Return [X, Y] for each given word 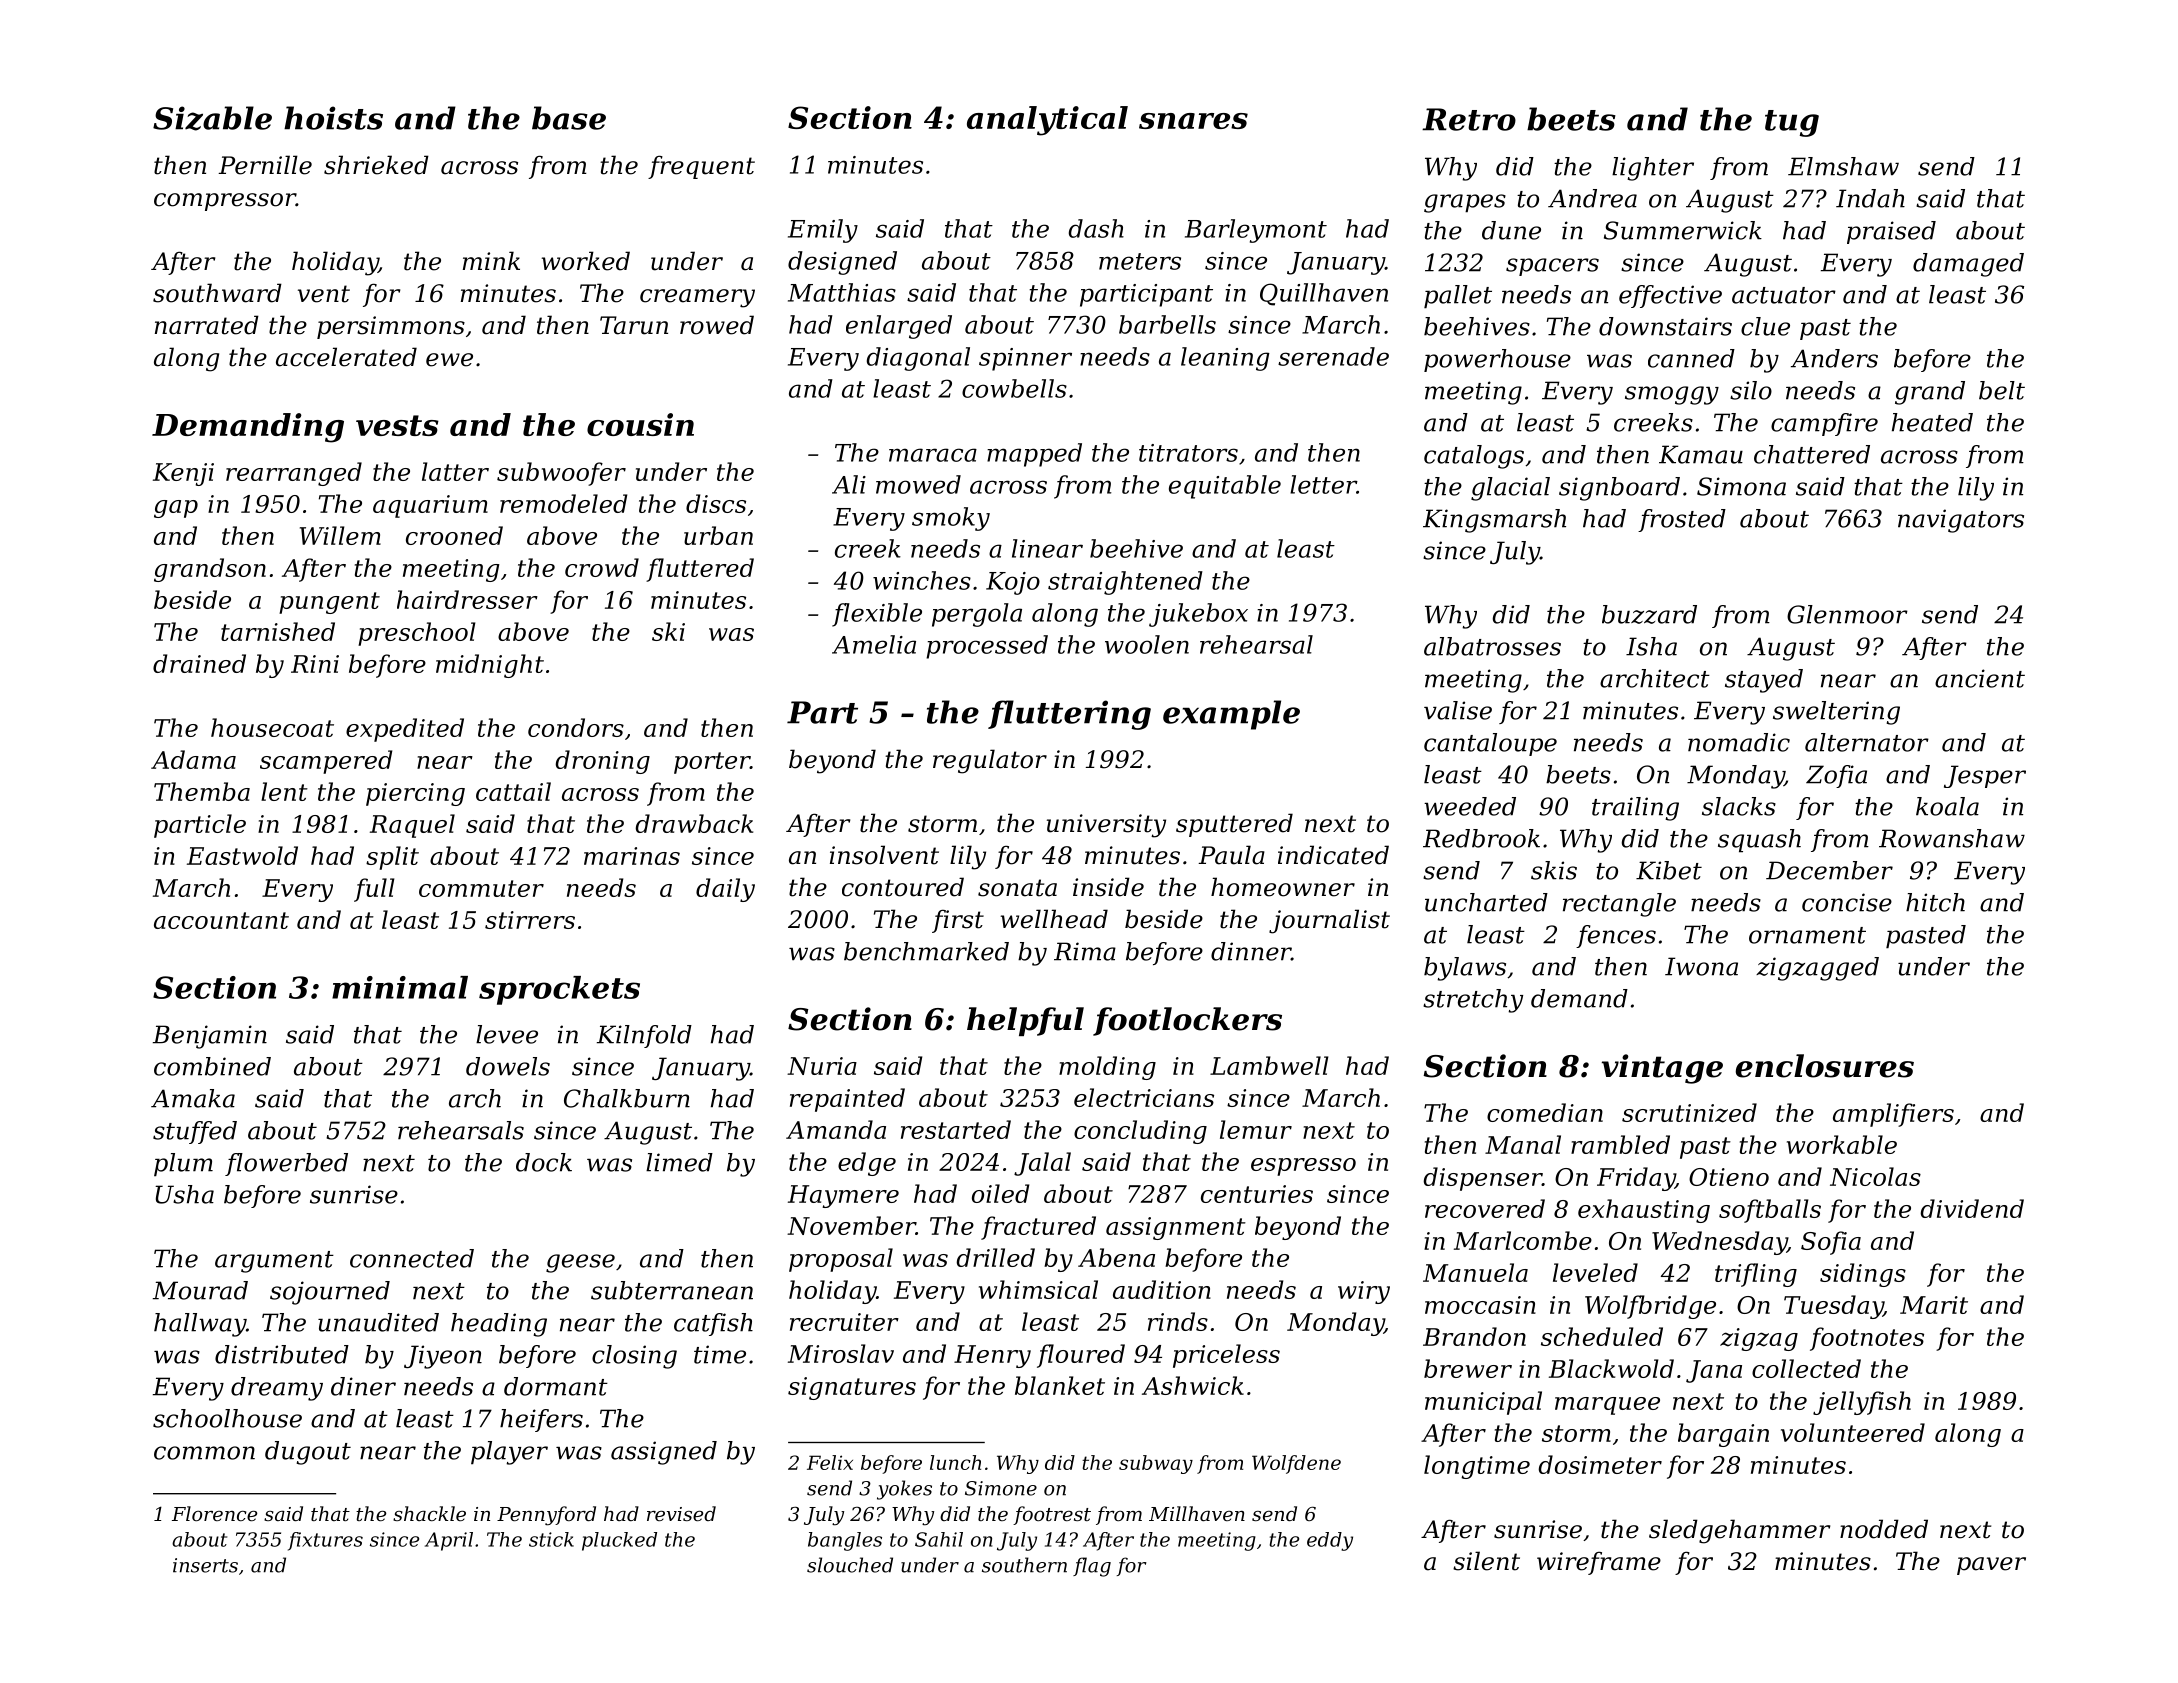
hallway [200, 1325]
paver [1991, 1566]
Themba [202, 791]
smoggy [1672, 395]
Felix [830, 1462]
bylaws [1465, 969]
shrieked [376, 165]
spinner [1025, 359]
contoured [903, 887]
